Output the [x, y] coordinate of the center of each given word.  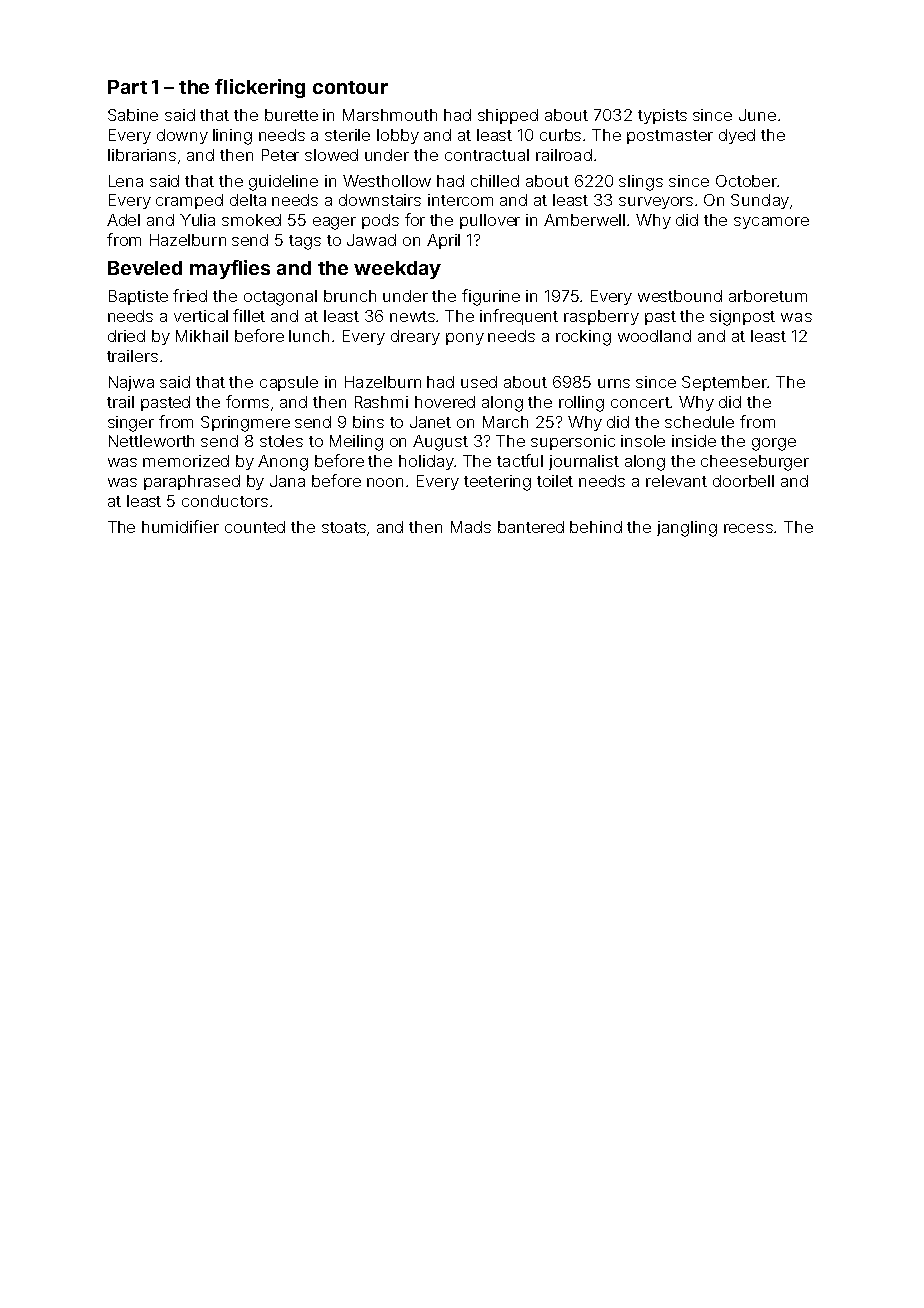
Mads [471, 527]
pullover [490, 221]
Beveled [145, 268]
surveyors [656, 203]
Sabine [133, 115]
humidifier [180, 526]
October [746, 181]
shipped [508, 116]
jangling [687, 529]
